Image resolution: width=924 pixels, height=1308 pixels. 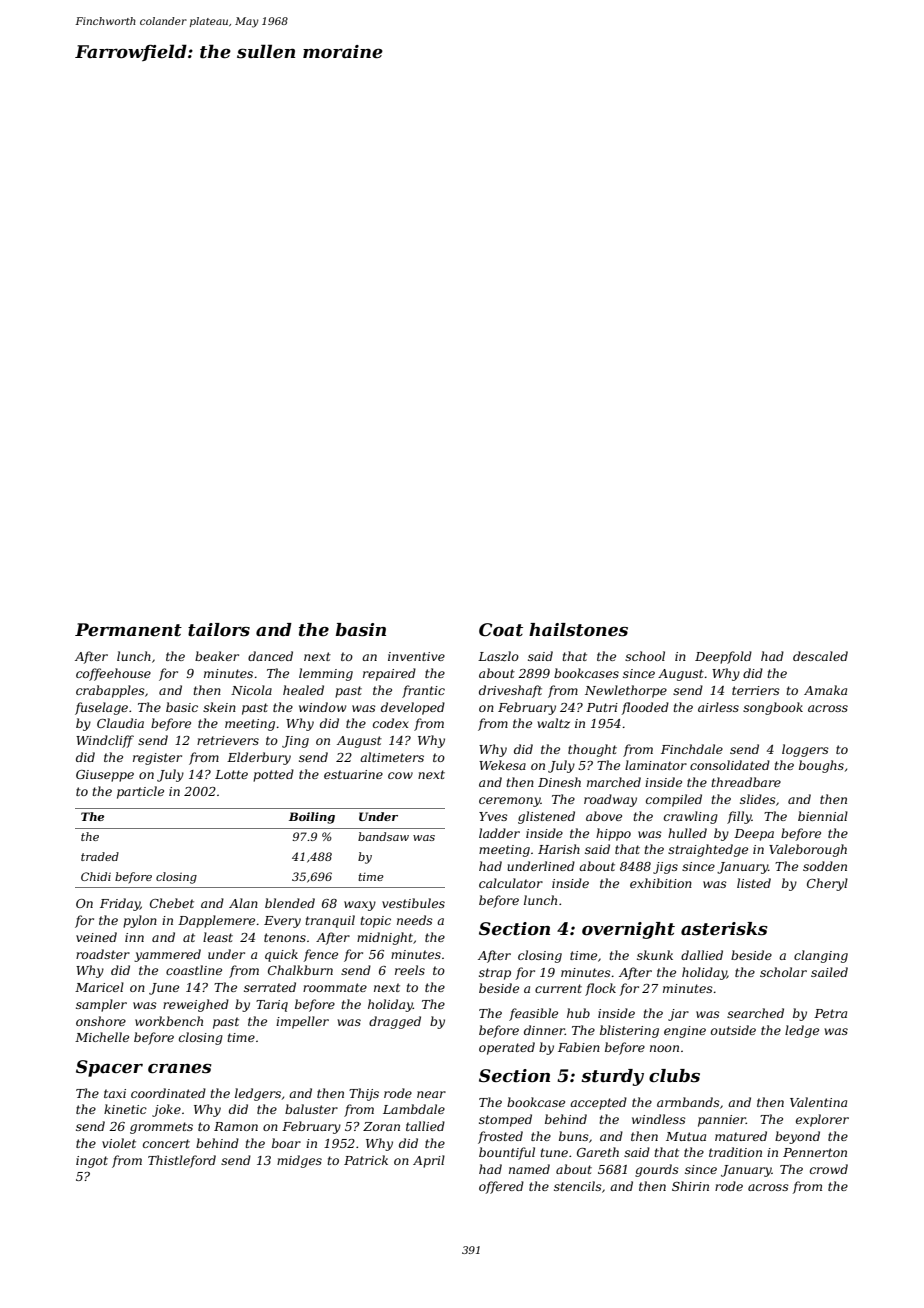 What do you see at coordinates (507, 1048) in the page?
I see `operated` at bounding box center [507, 1048].
